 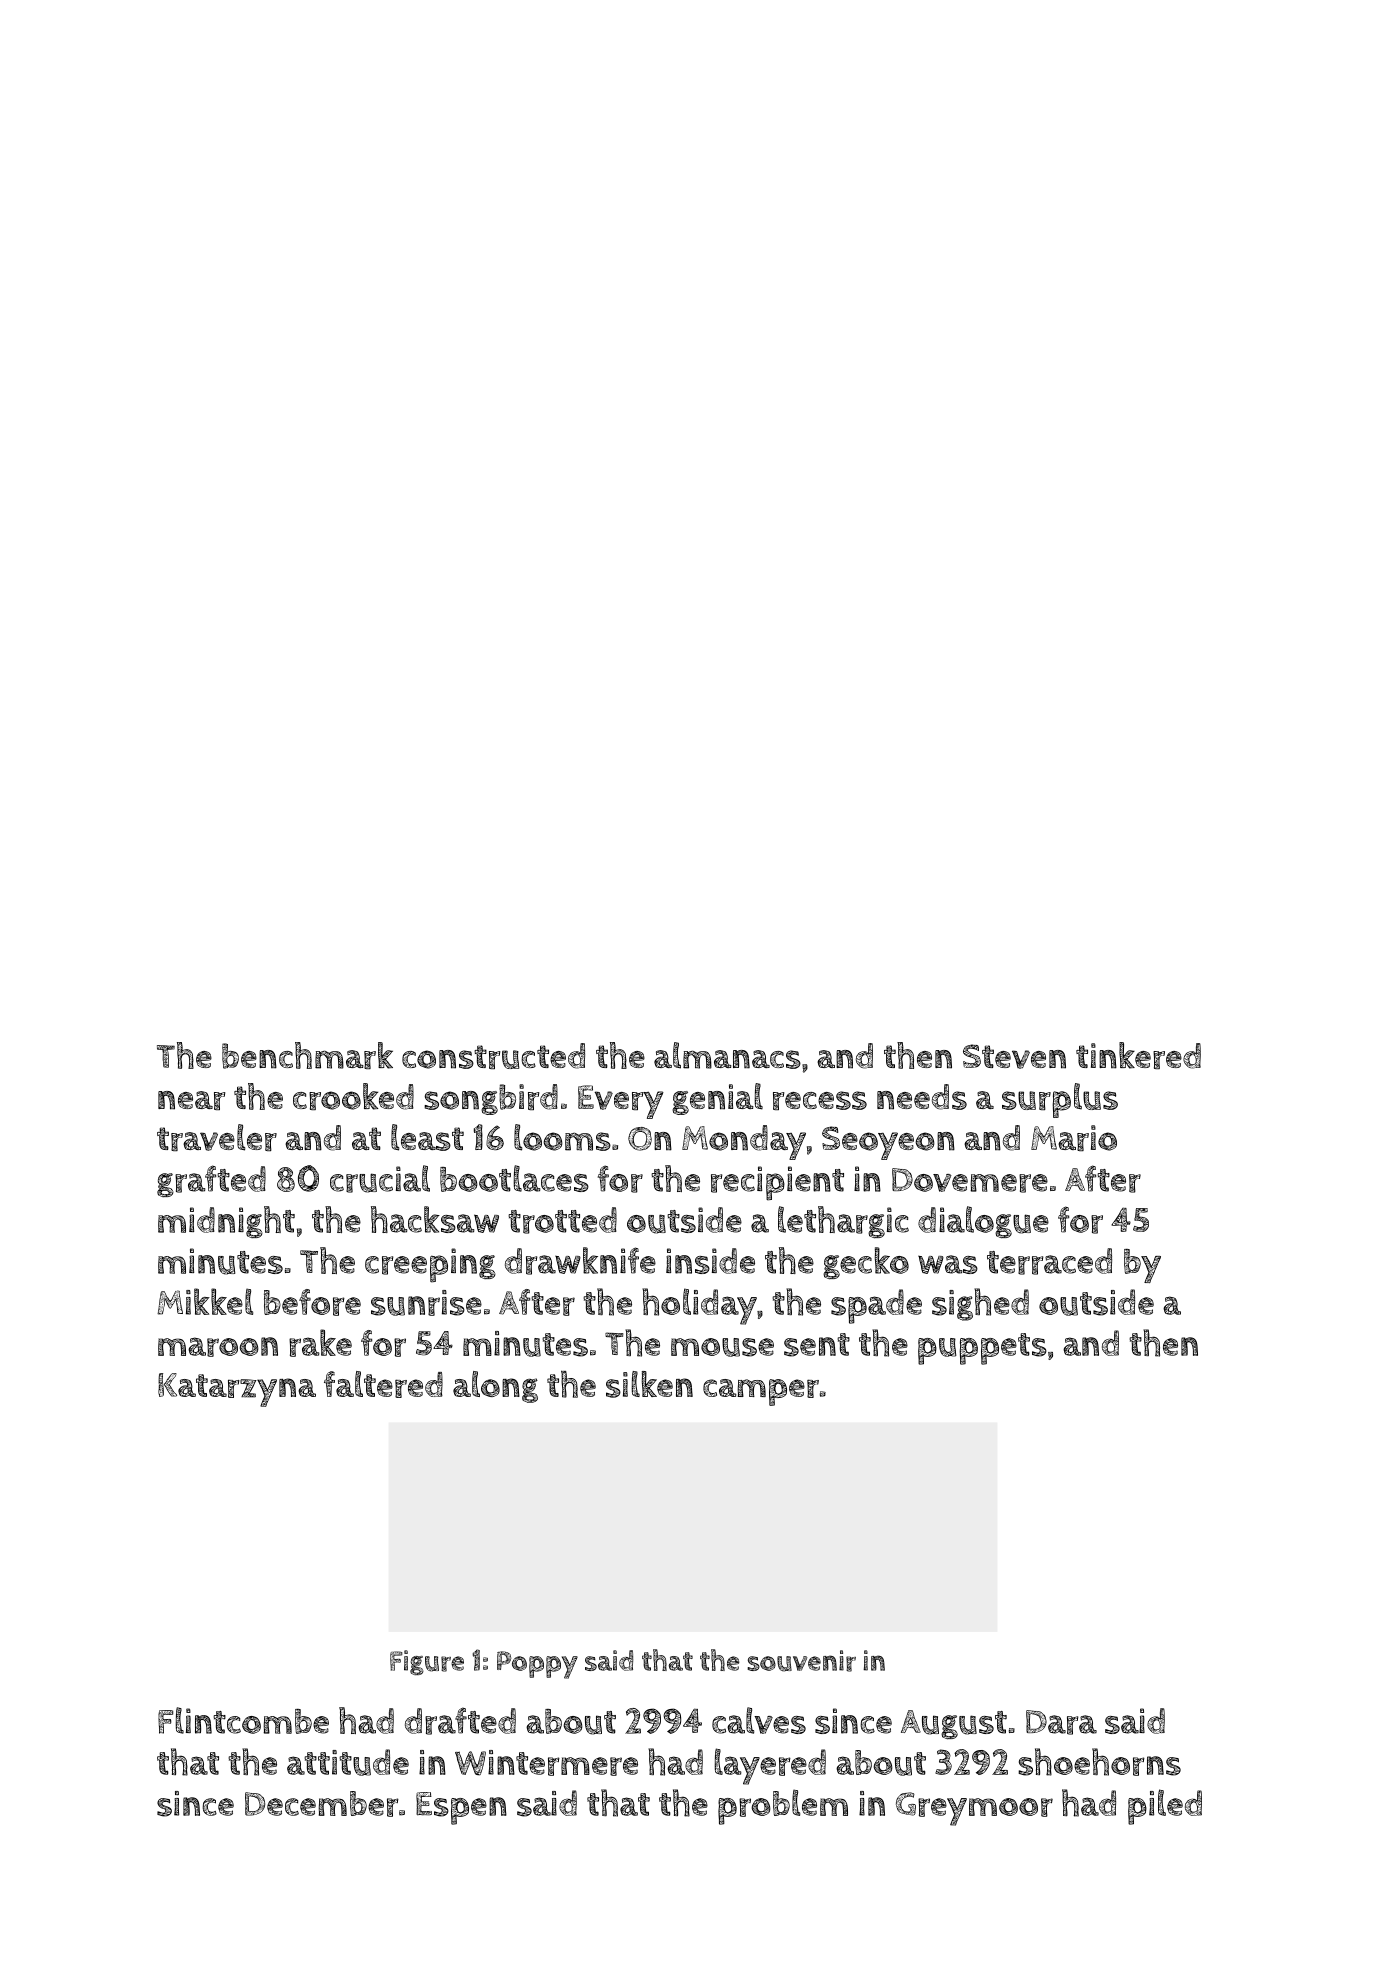 What do you see at coordinates (1049, 1261) in the screenshot?
I see `terraced` at bounding box center [1049, 1261].
